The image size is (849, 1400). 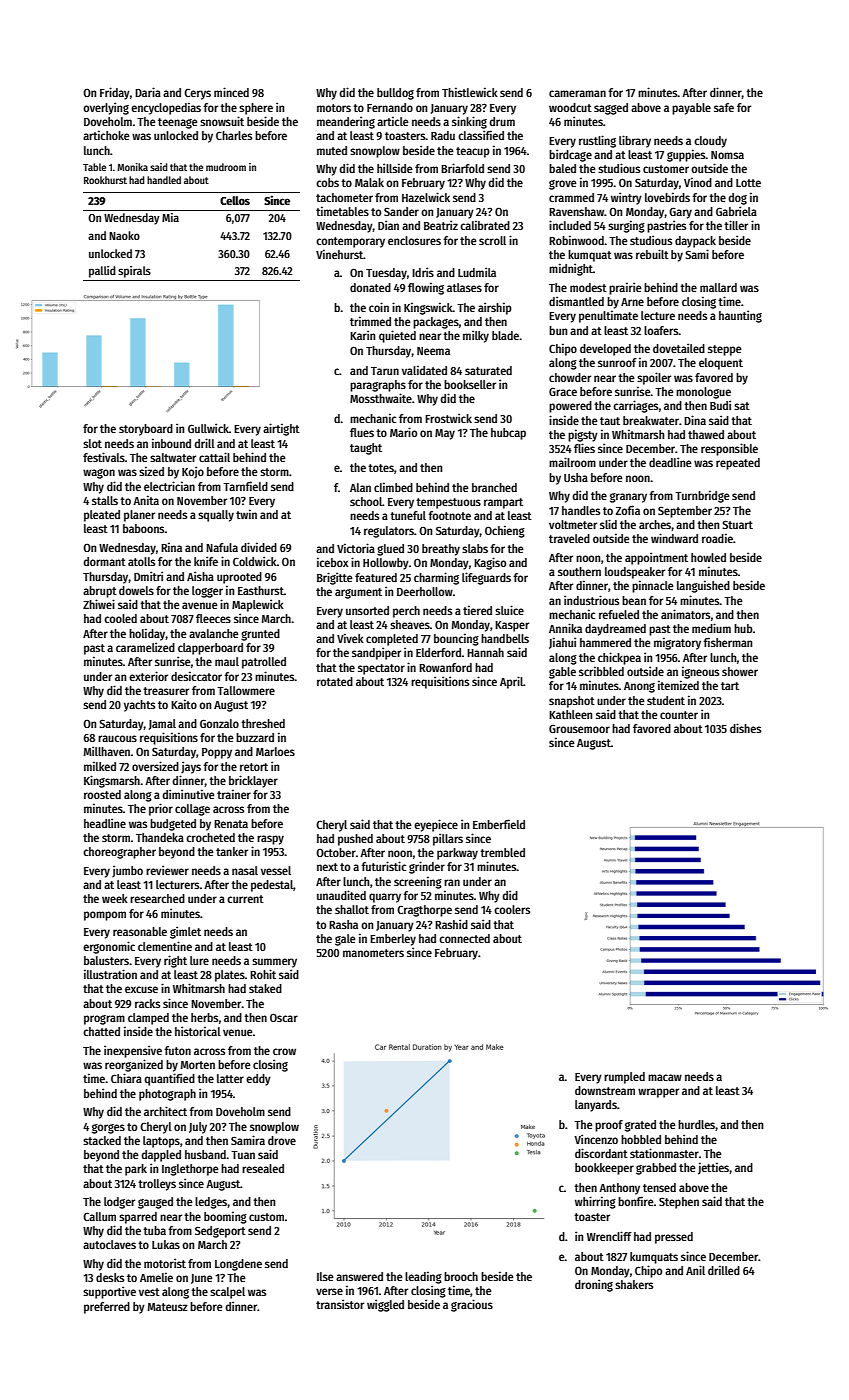 I want to click on regulators, so click(x=389, y=532).
